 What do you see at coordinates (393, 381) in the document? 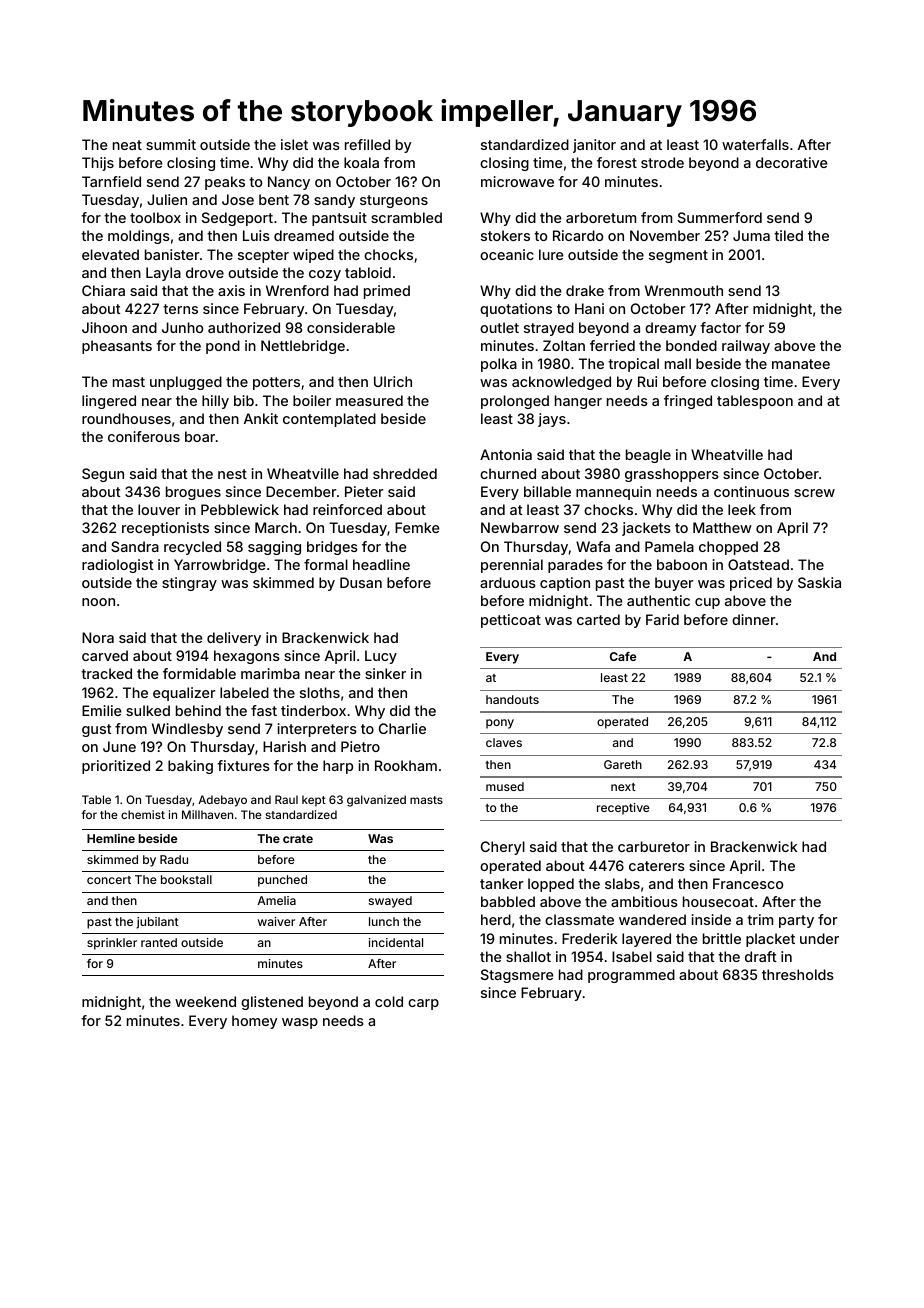
I see `Ulrich` at bounding box center [393, 381].
